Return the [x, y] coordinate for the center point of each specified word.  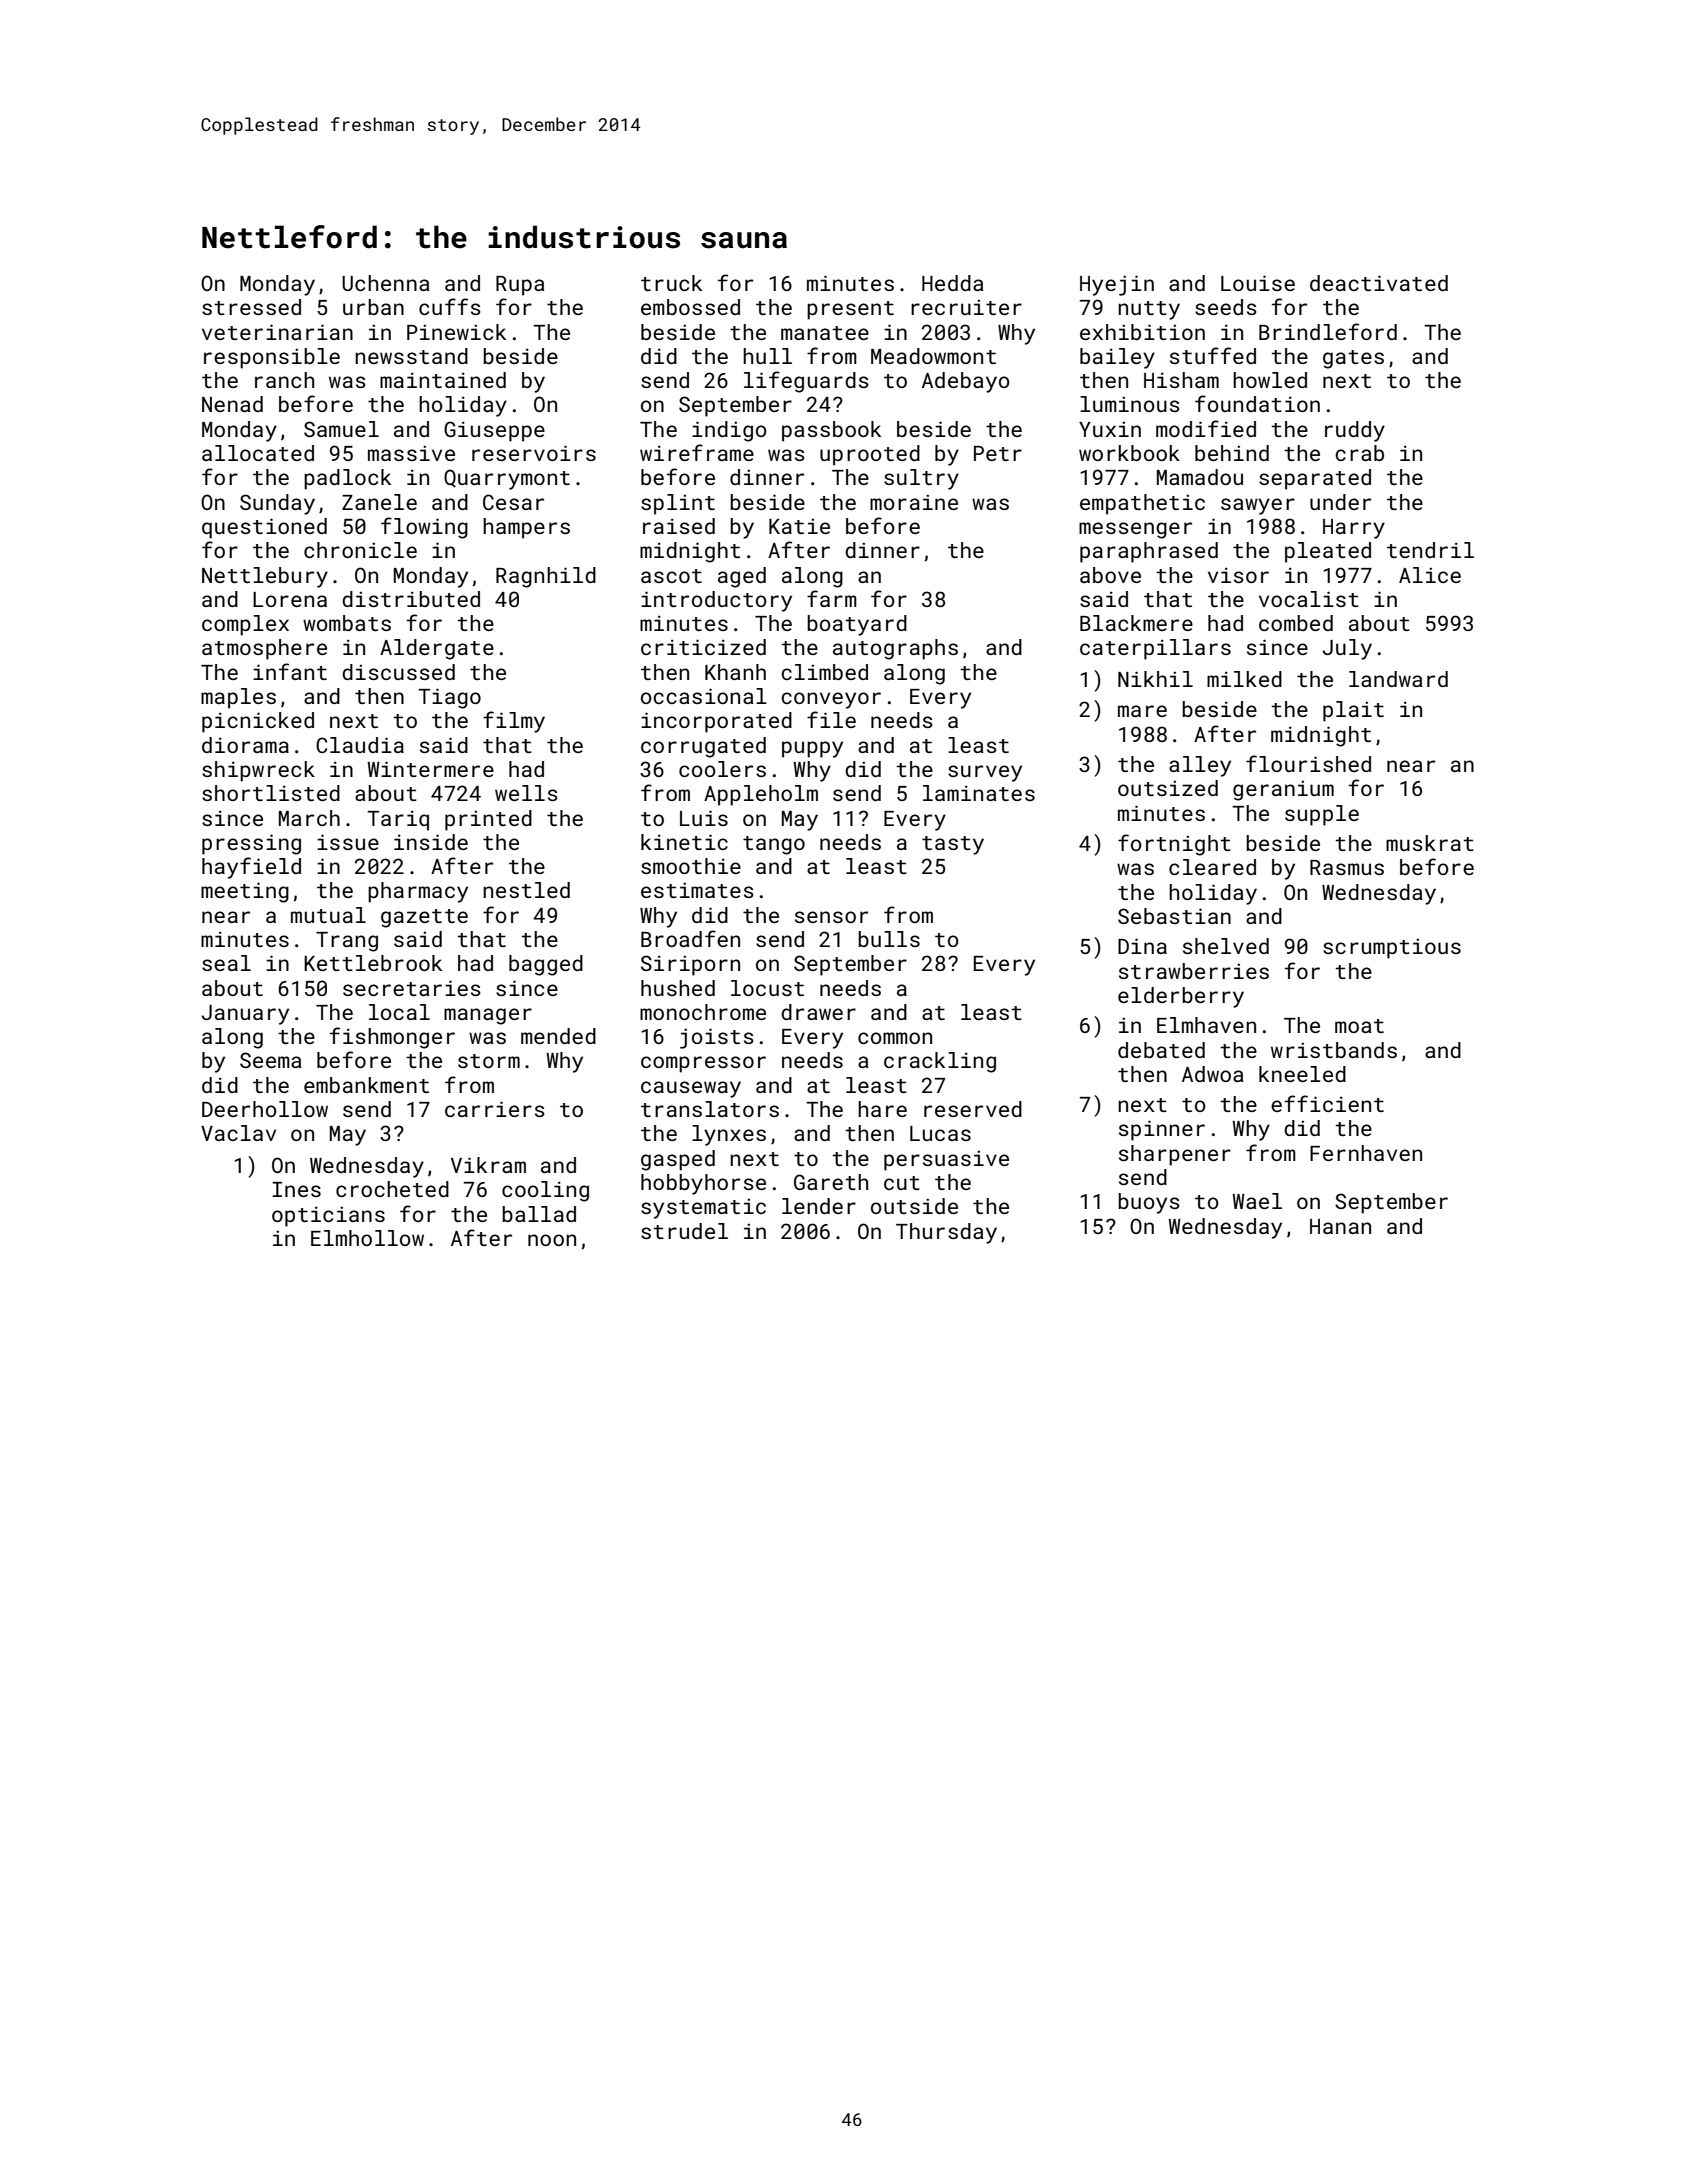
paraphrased [1149, 552]
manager [488, 1016]
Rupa [520, 286]
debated [1161, 1050]
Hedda [952, 283]
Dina [1142, 946]
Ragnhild [546, 577]
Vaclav [238, 1133]
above [1110, 575]
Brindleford [1328, 331]
